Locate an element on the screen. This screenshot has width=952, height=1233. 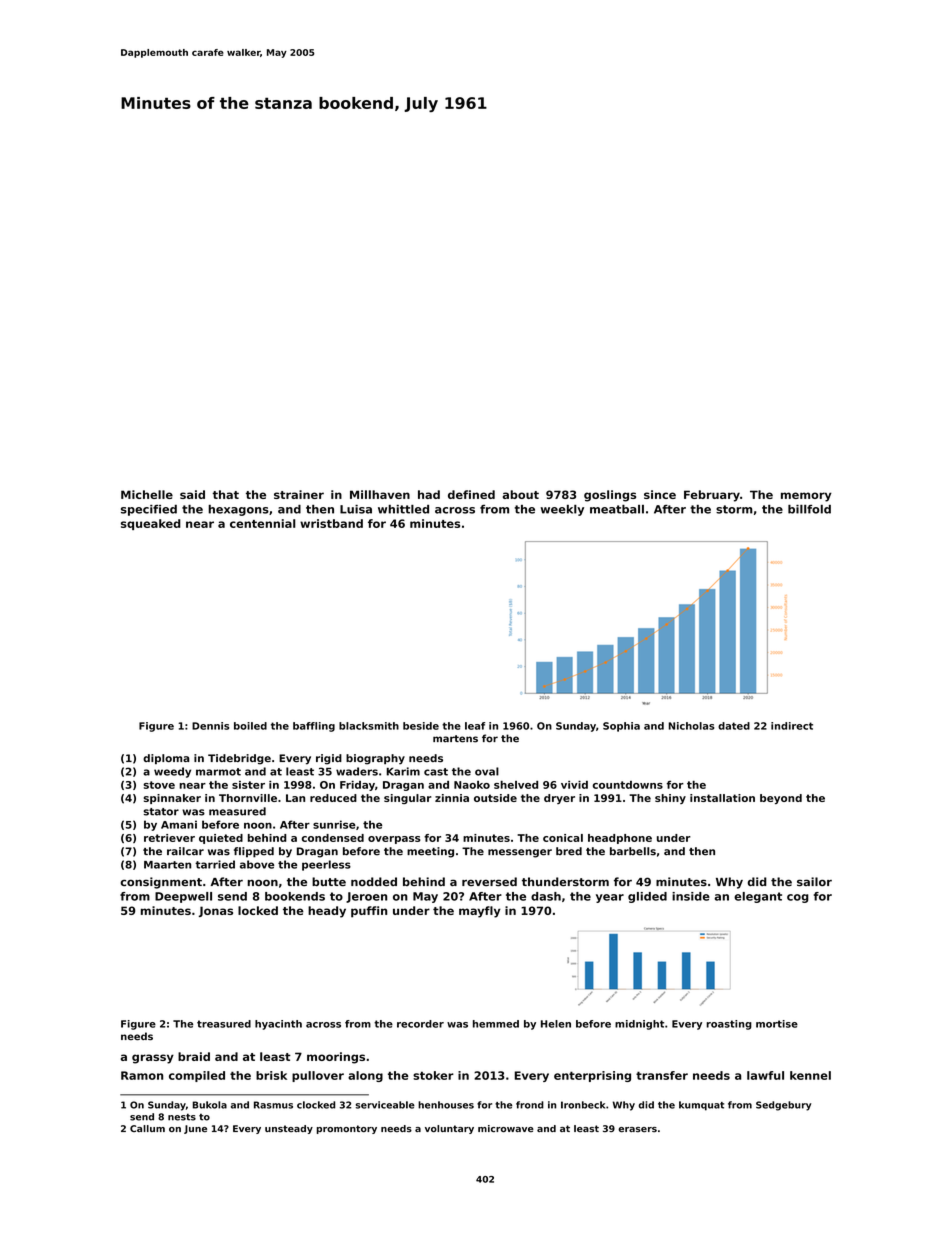
glided is located at coordinates (647, 897).
